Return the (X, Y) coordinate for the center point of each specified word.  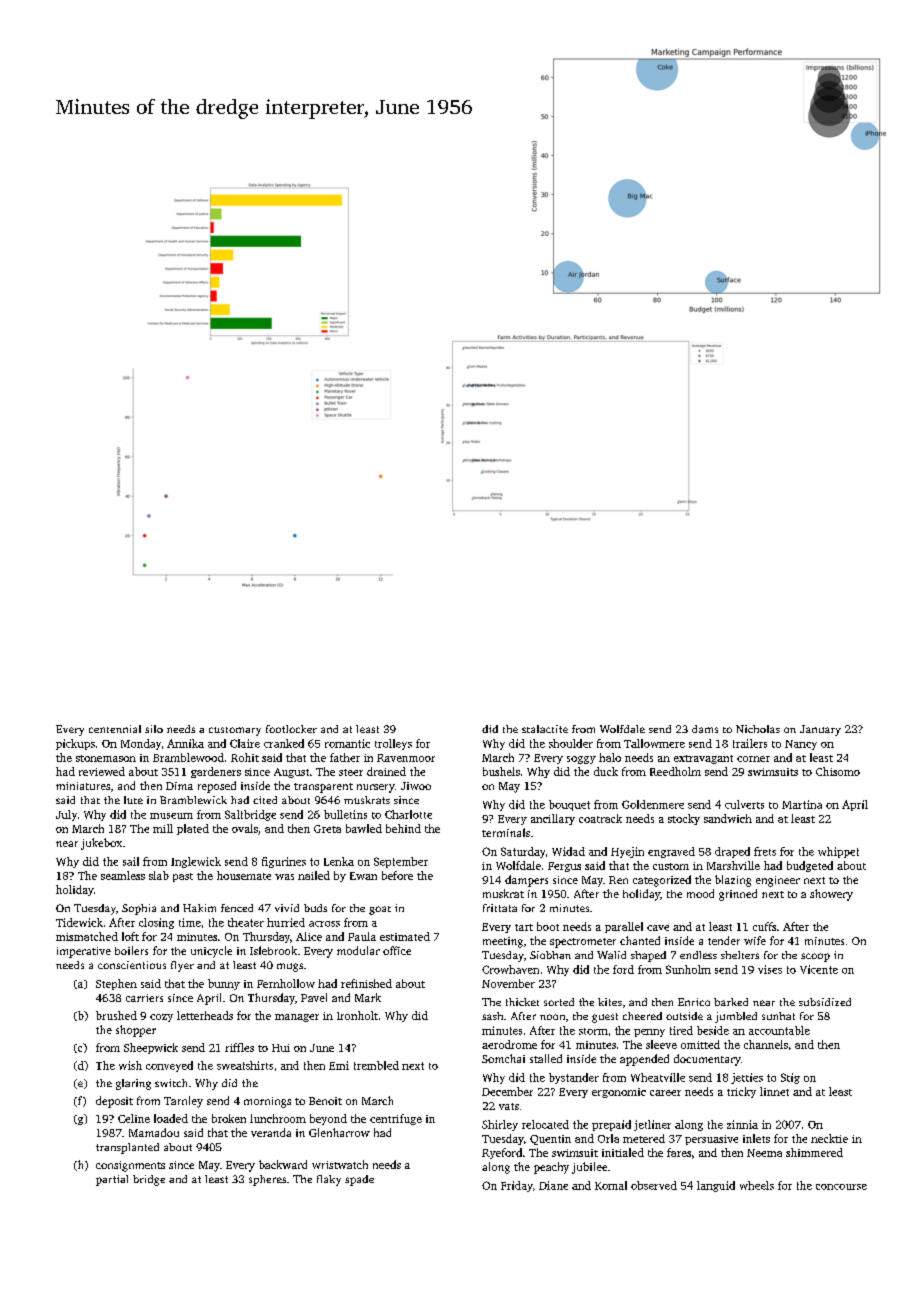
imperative (84, 952)
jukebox (101, 844)
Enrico (694, 1002)
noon (552, 1017)
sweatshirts (245, 1065)
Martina (802, 804)
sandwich (728, 818)
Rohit (245, 757)
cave (658, 928)
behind (403, 828)
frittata (500, 908)
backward (283, 1164)
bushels (501, 771)
